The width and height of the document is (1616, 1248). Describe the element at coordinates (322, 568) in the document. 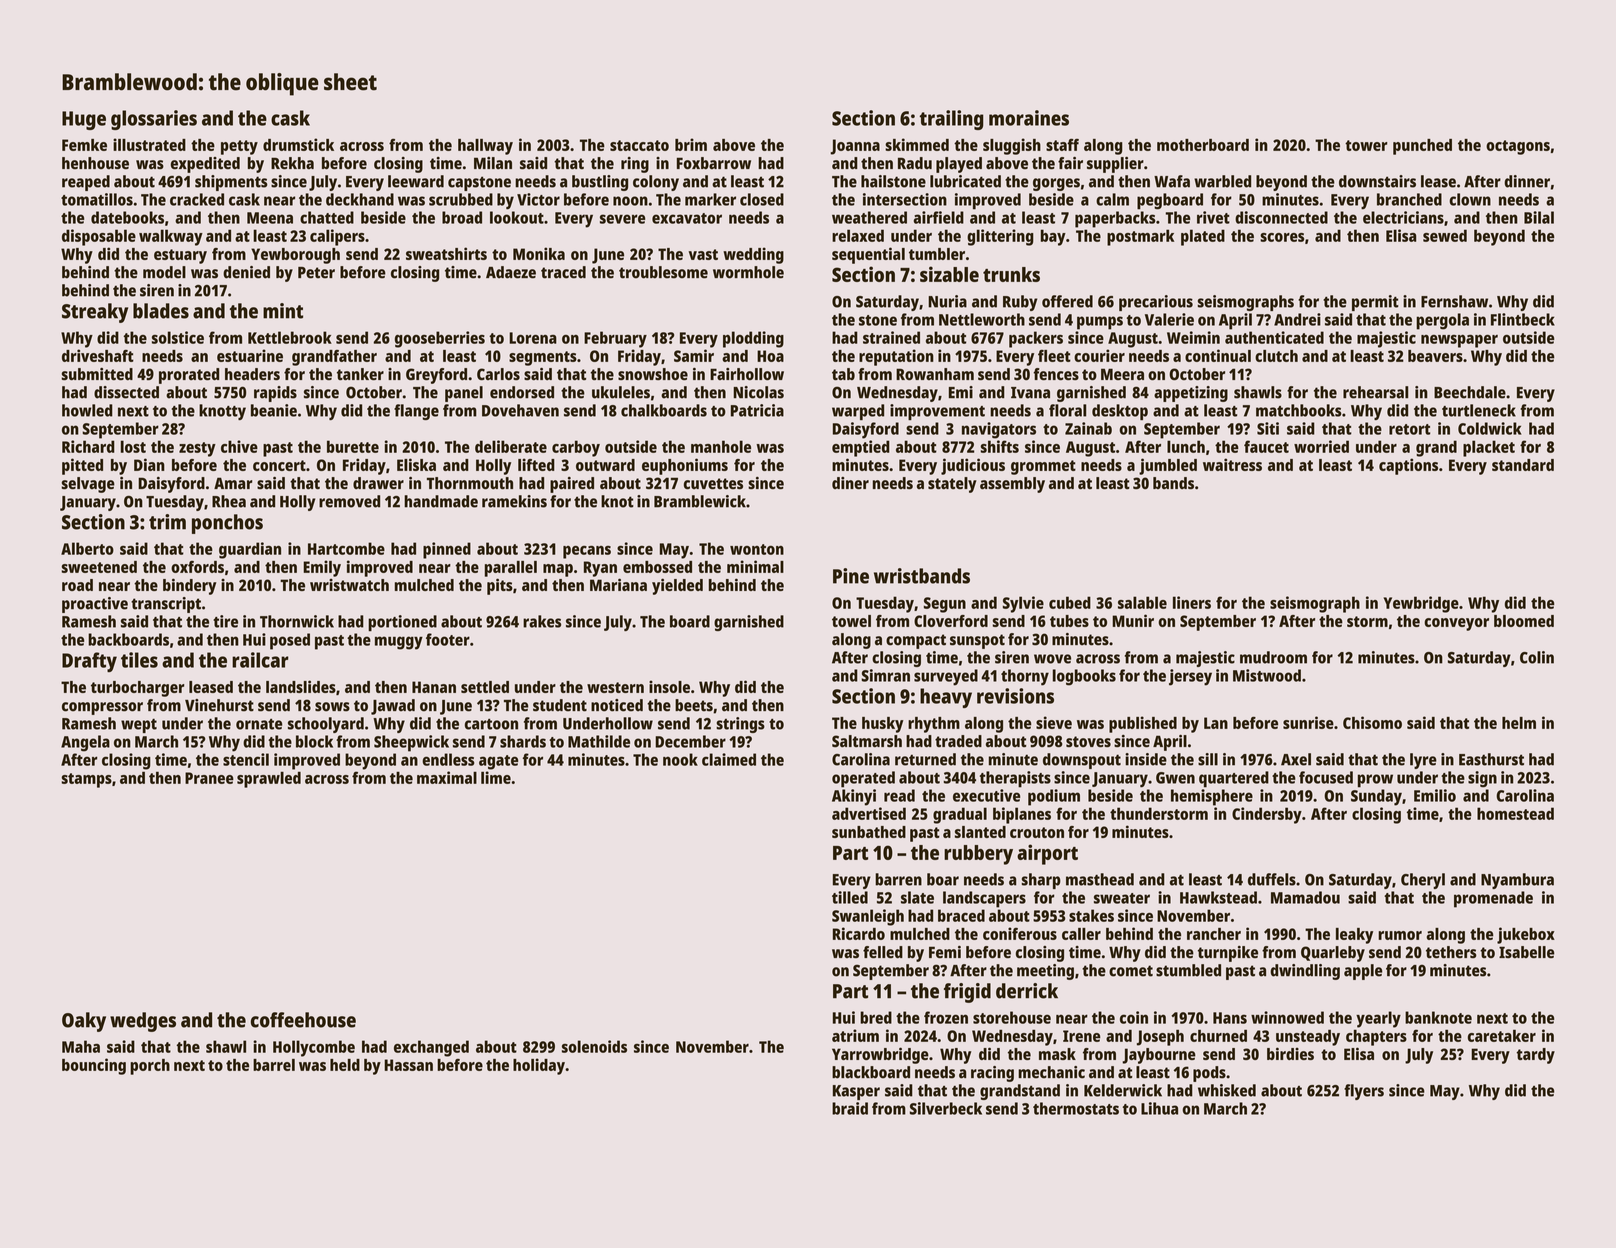

I see `Emily` at that location.
